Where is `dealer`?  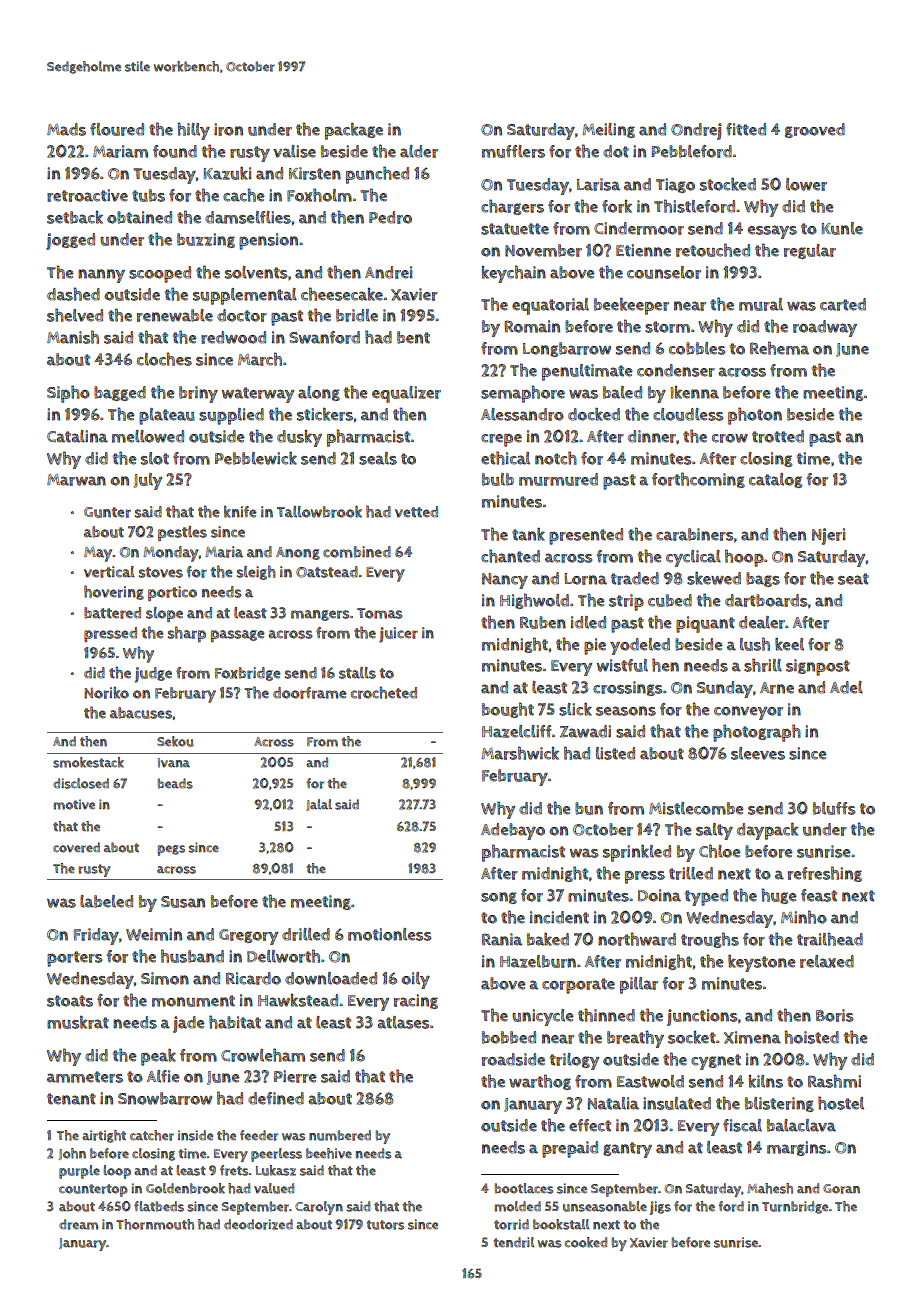
dealer is located at coordinates (762, 622).
